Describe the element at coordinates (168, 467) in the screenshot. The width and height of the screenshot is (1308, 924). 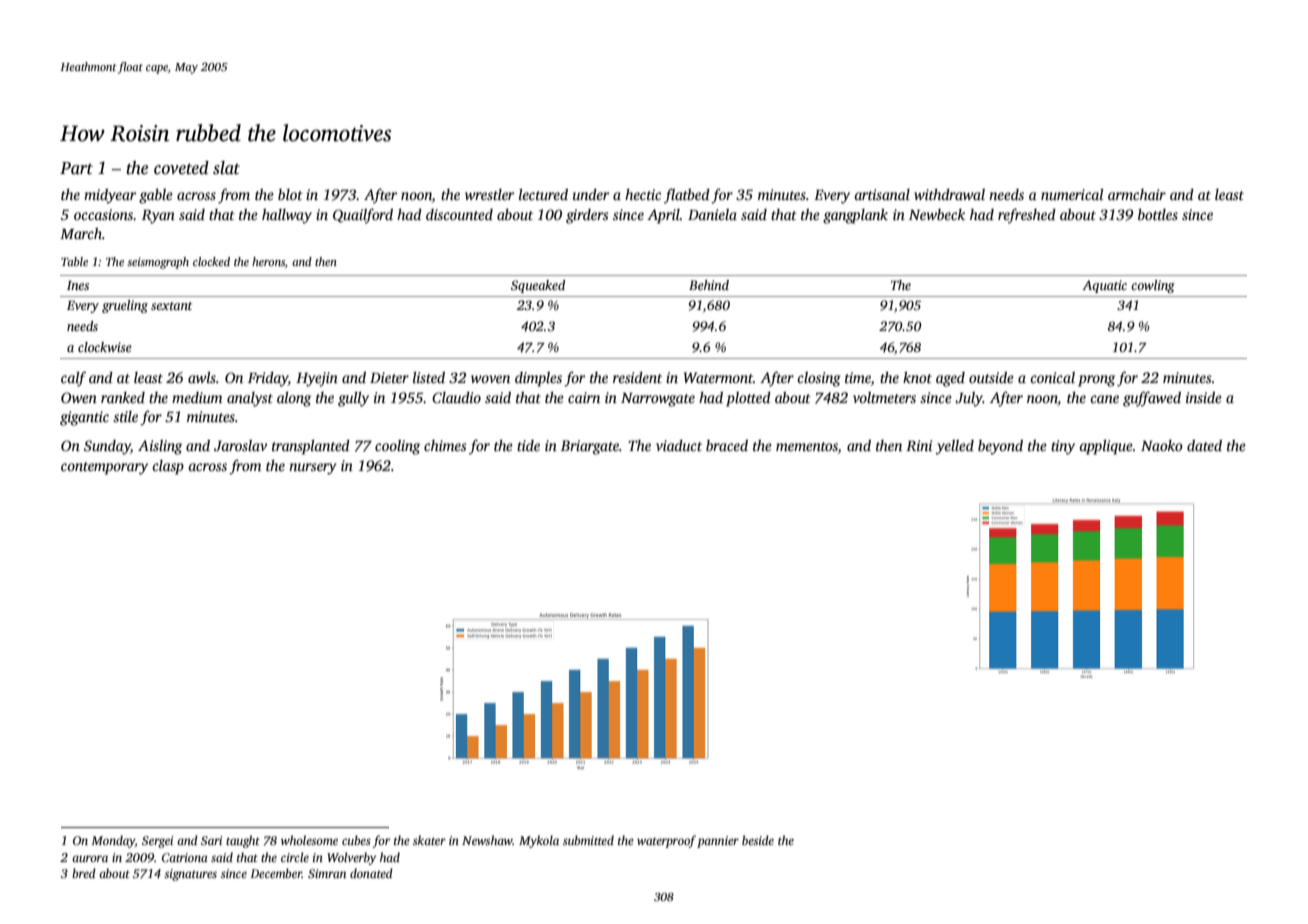
I see `clasp` at that location.
